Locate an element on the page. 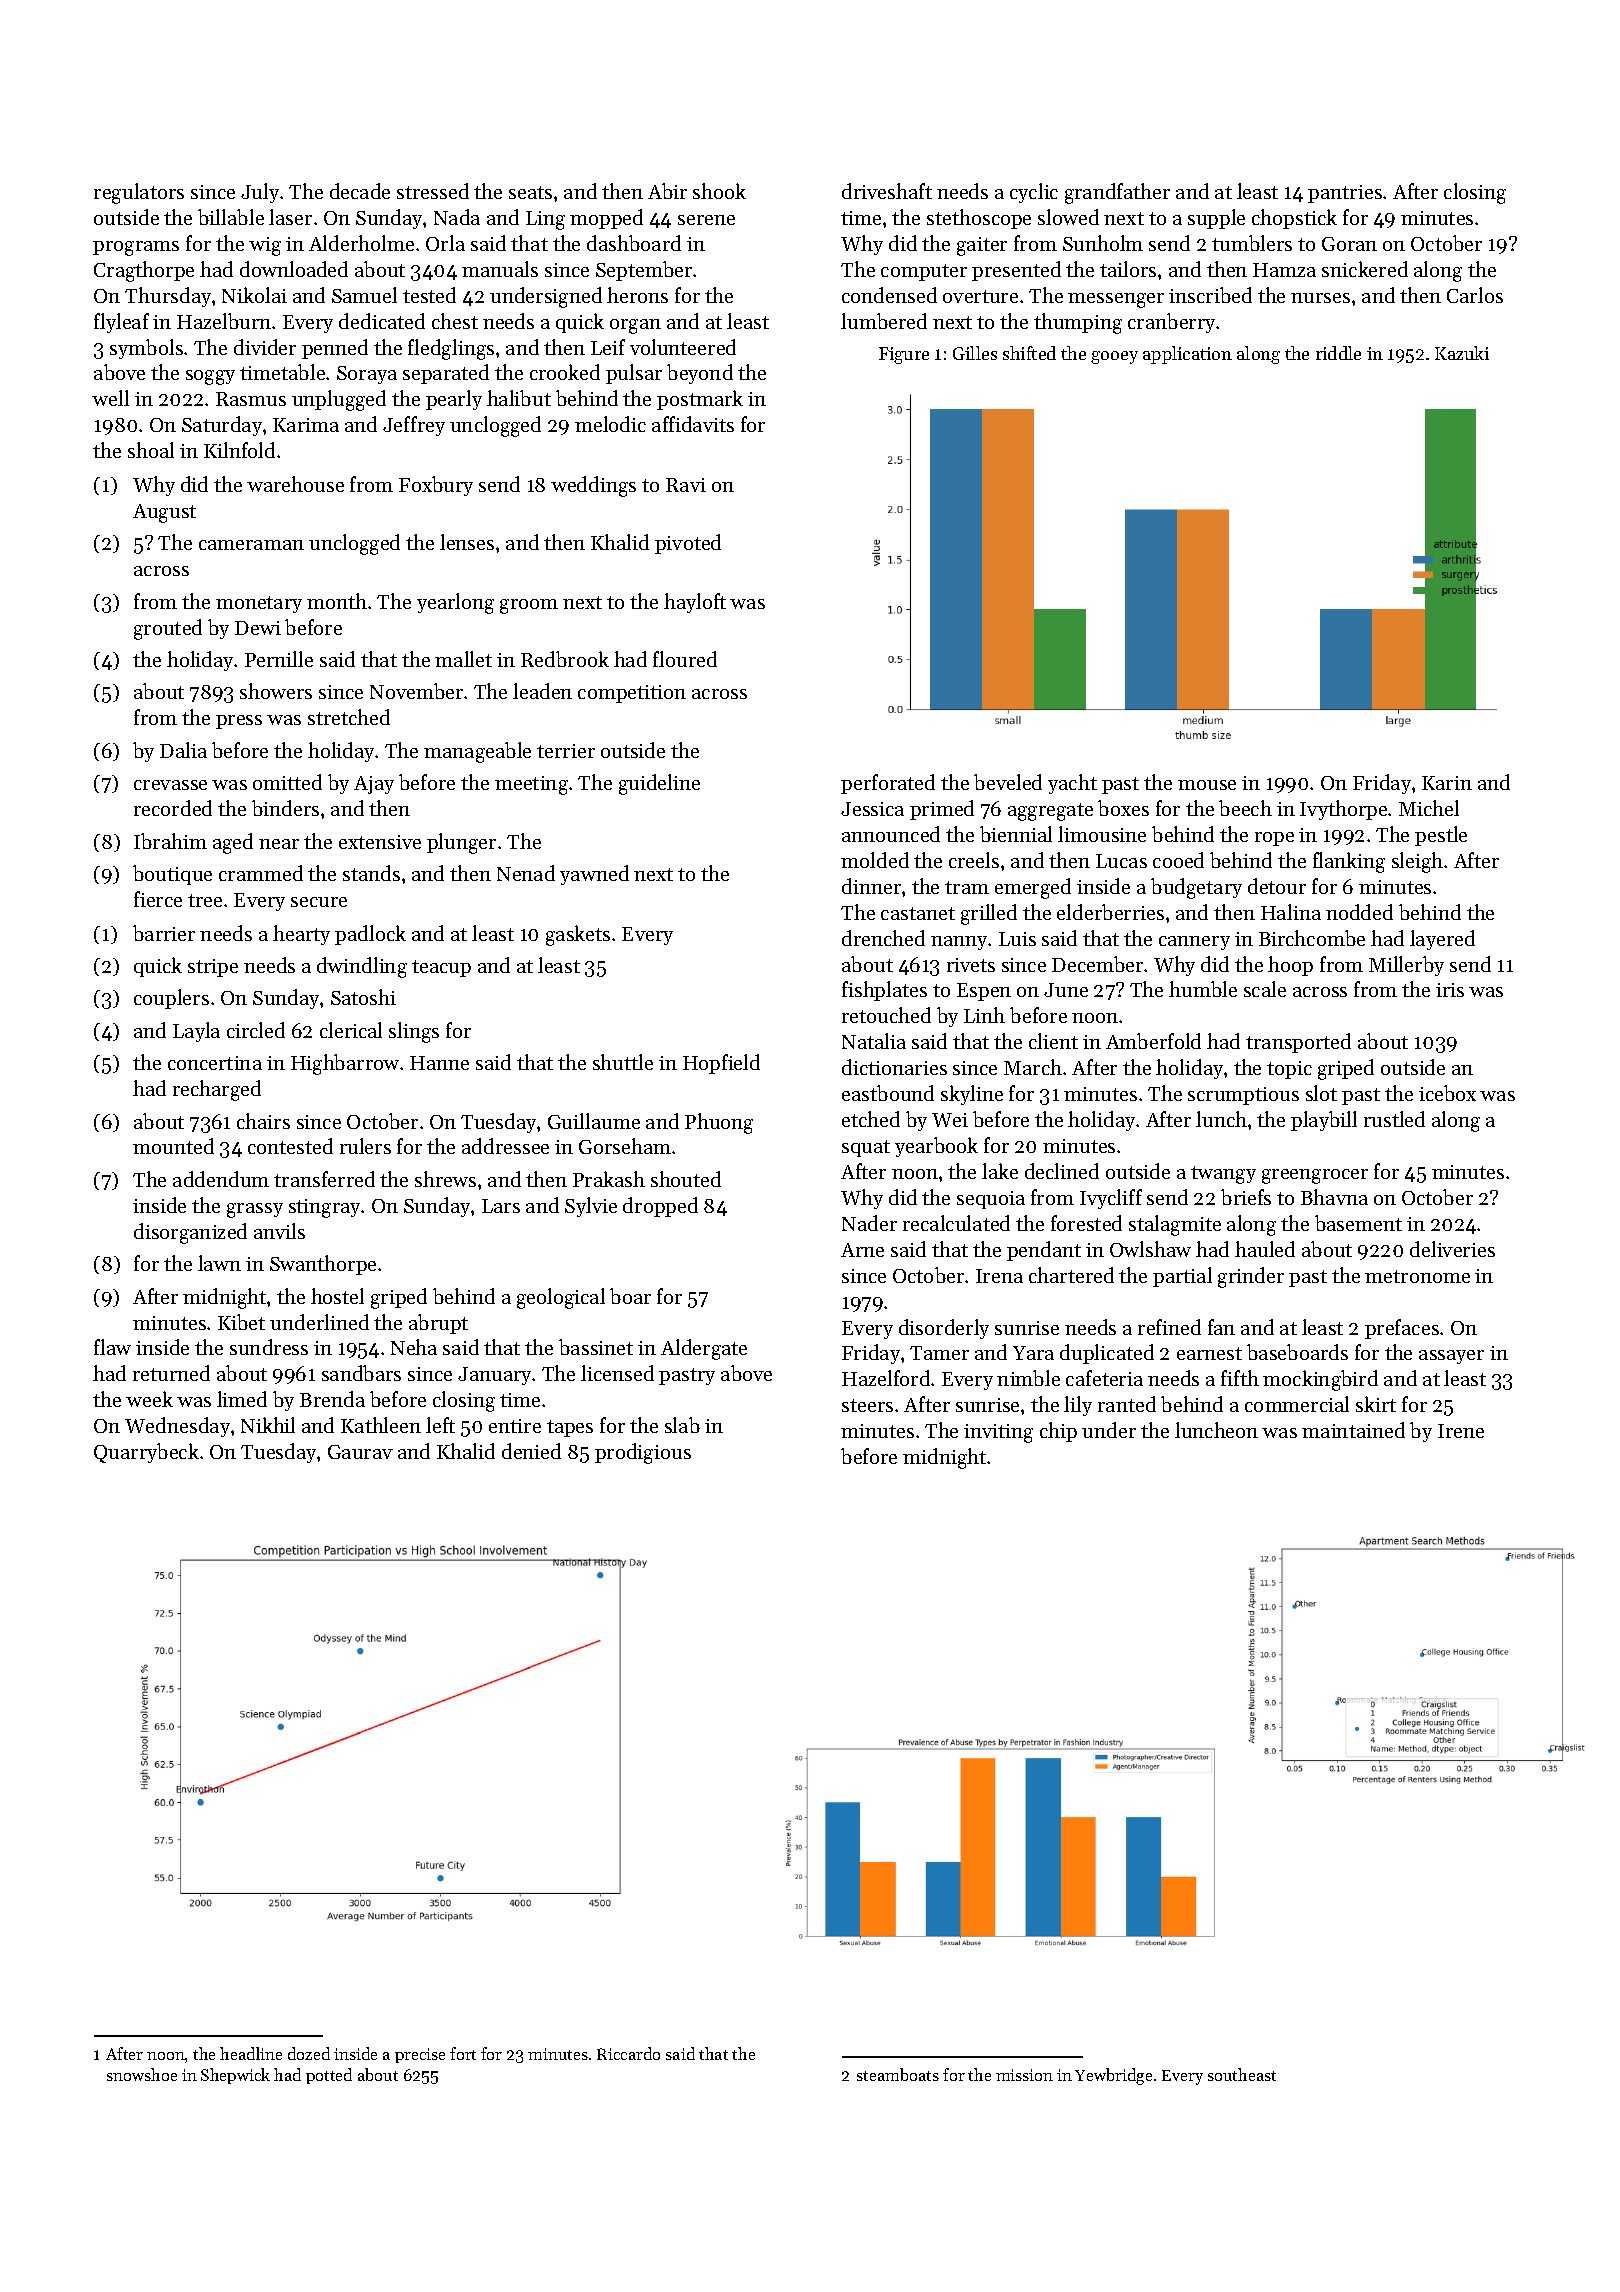 This document has height=2292, width=1620. steamboats is located at coordinates (898, 2074).
